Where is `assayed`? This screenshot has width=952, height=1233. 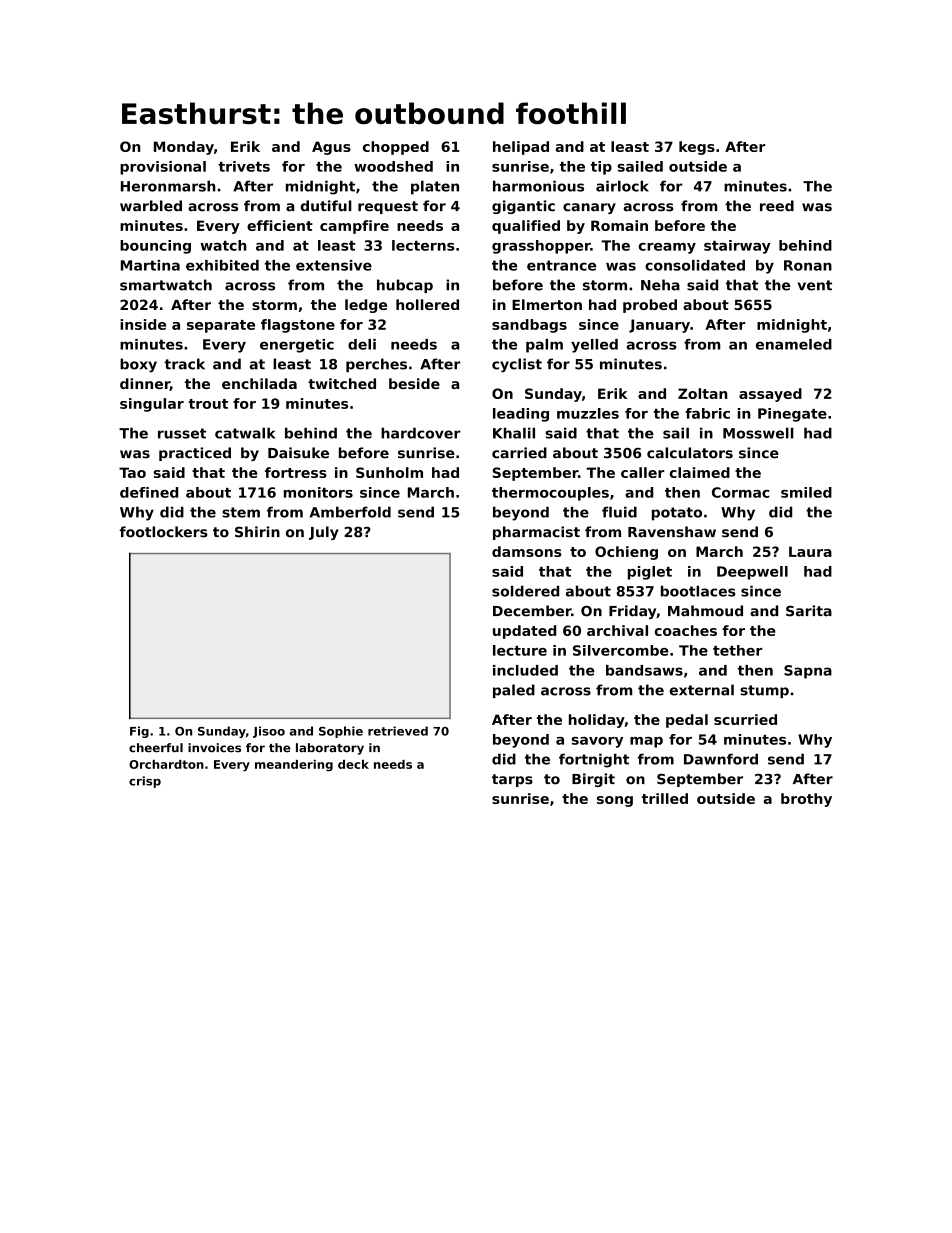
assayed is located at coordinates (770, 395).
